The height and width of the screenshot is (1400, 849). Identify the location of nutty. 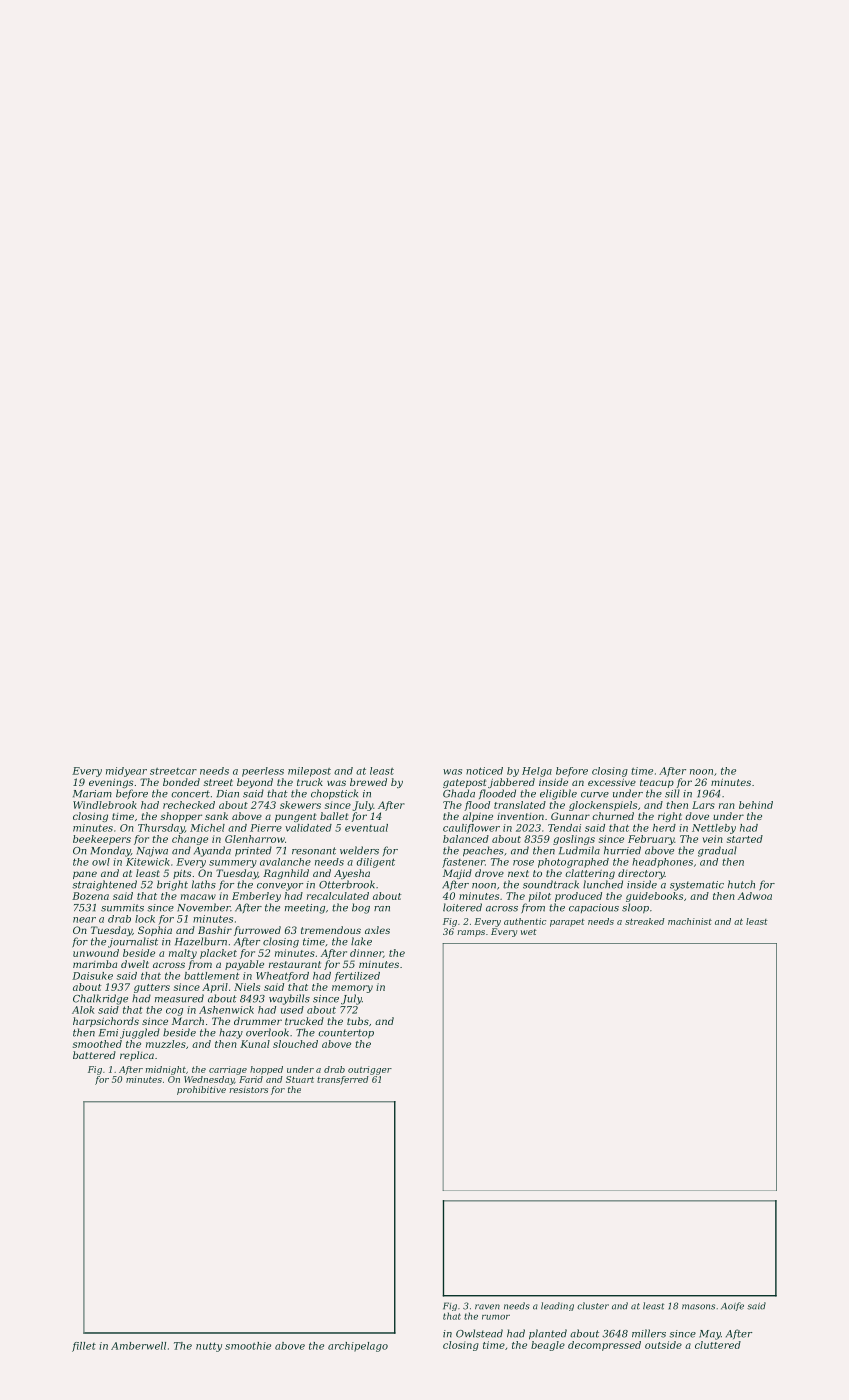
(209, 1347).
